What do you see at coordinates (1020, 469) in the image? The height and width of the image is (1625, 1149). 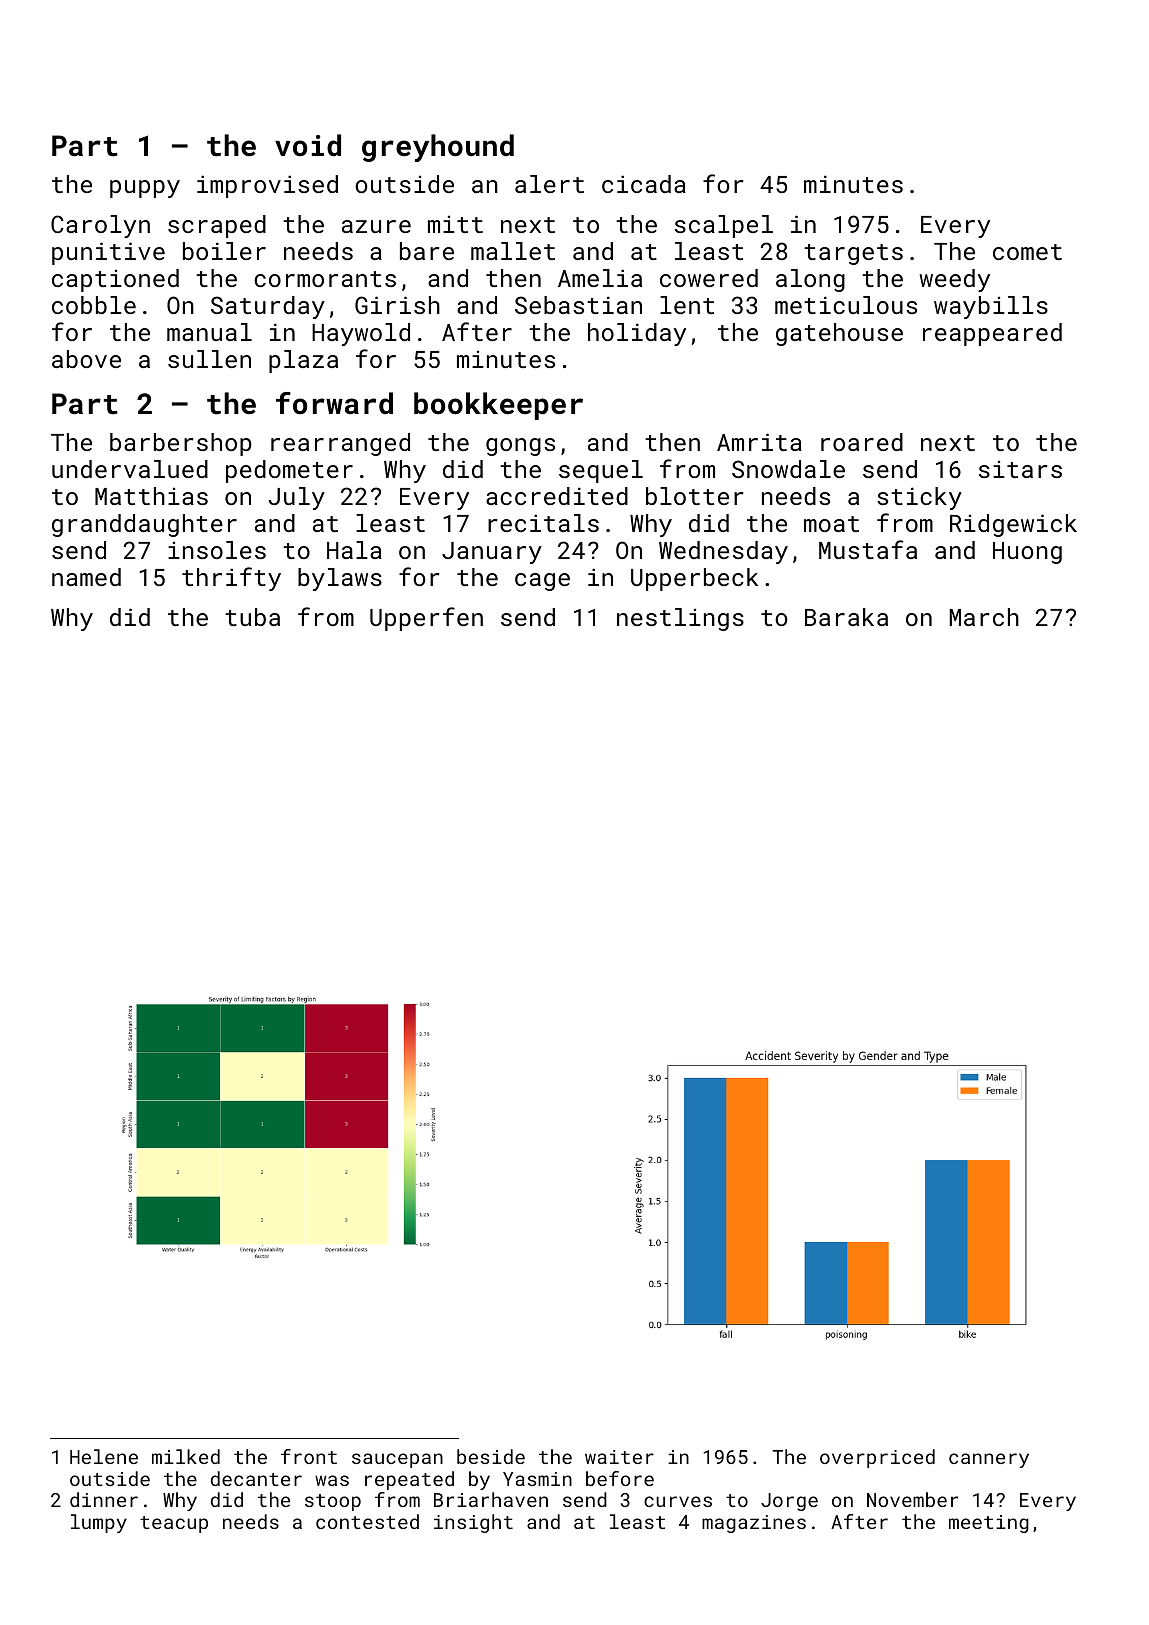 I see `sitars` at bounding box center [1020, 469].
